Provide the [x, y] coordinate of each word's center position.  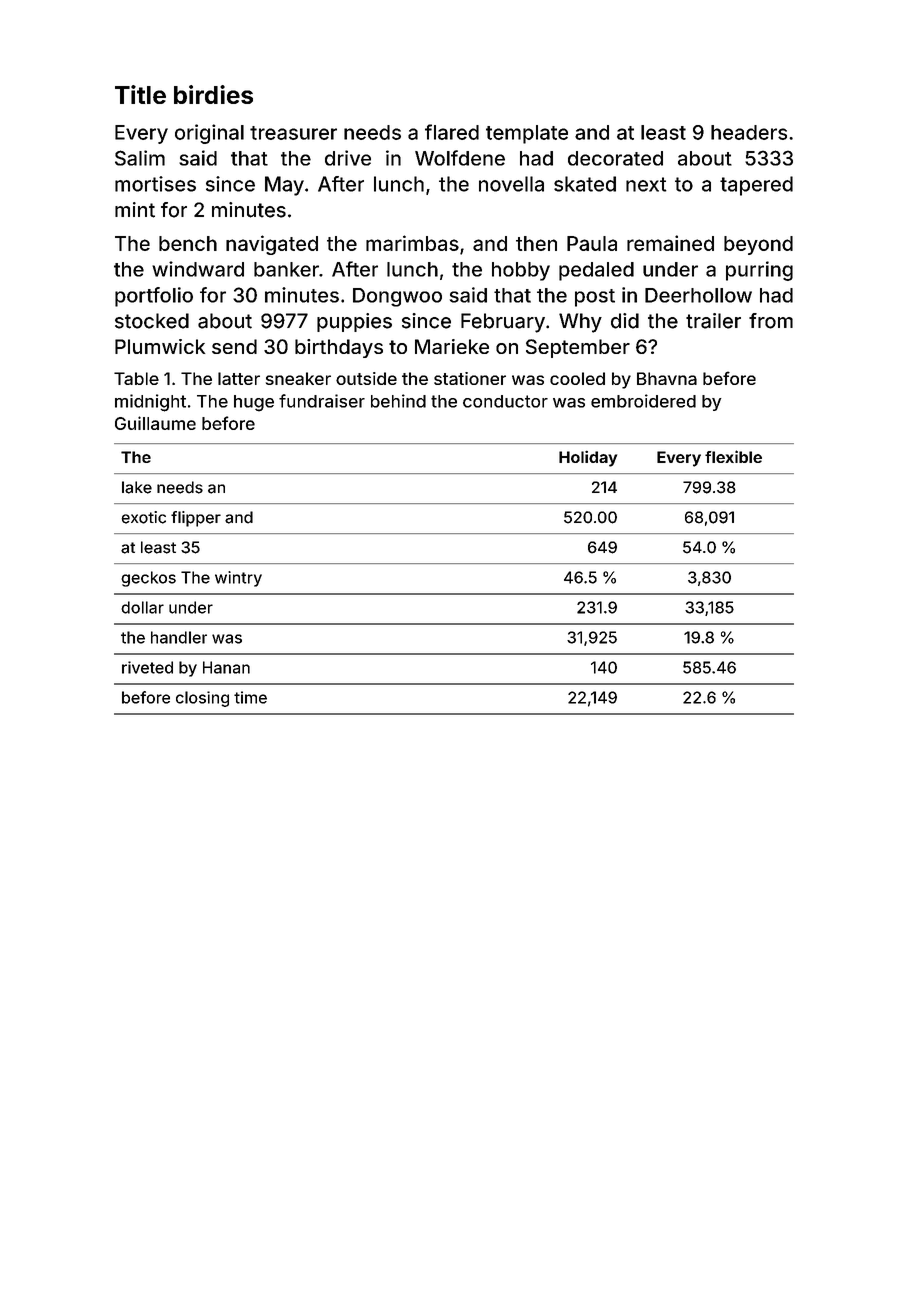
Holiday [588, 458]
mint [135, 210]
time [250, 697]
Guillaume [155, 423]
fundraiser [322, 401]
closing [202, 699]
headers [749, 132]
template [527, 134]
